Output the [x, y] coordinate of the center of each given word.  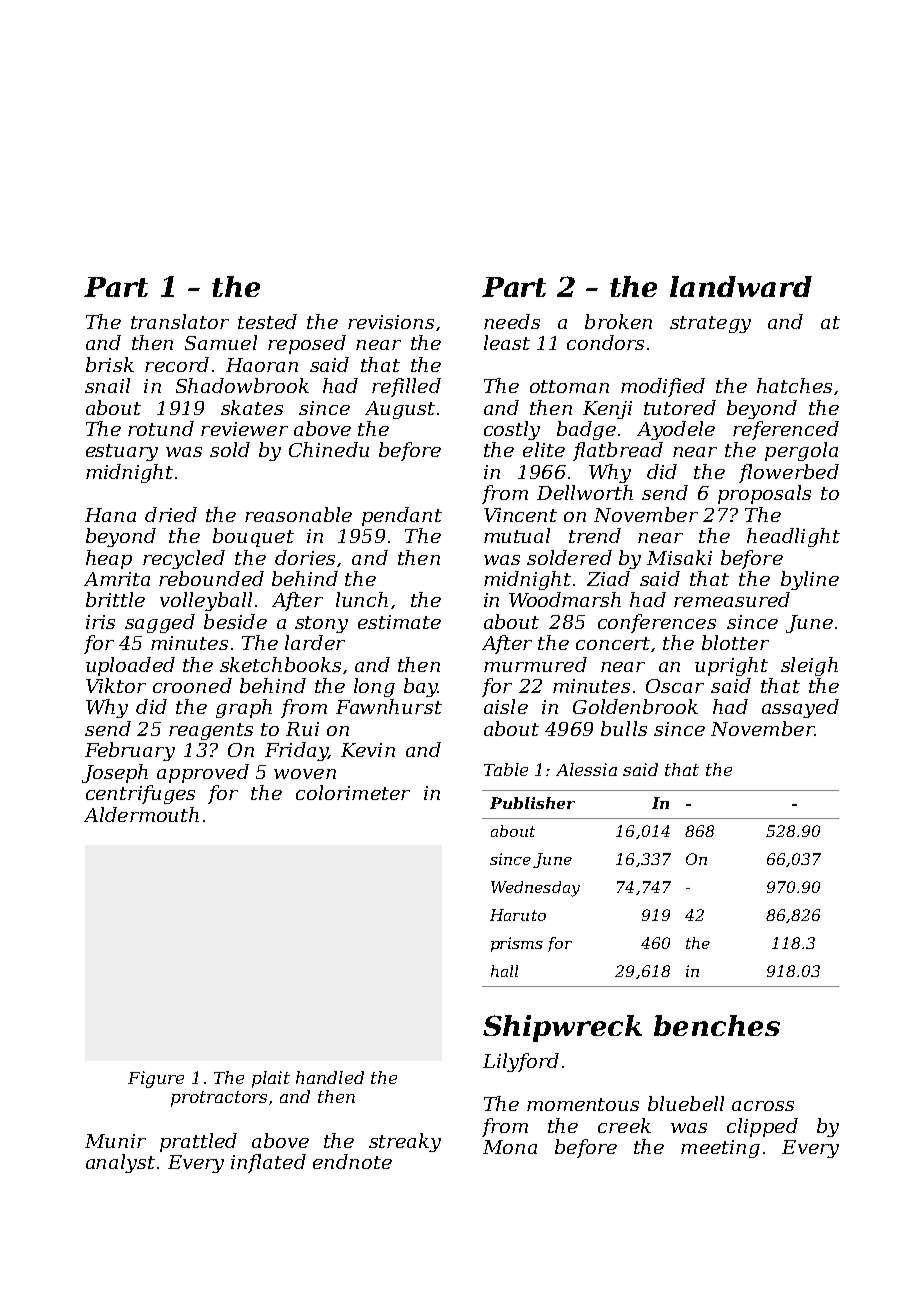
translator [180, 321]
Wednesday [535, 889]
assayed [800, 708]
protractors [219, 1099]
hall [504, 971]
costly [512, 430]
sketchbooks [280, 664]
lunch [362, 599]
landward [741, 286]
